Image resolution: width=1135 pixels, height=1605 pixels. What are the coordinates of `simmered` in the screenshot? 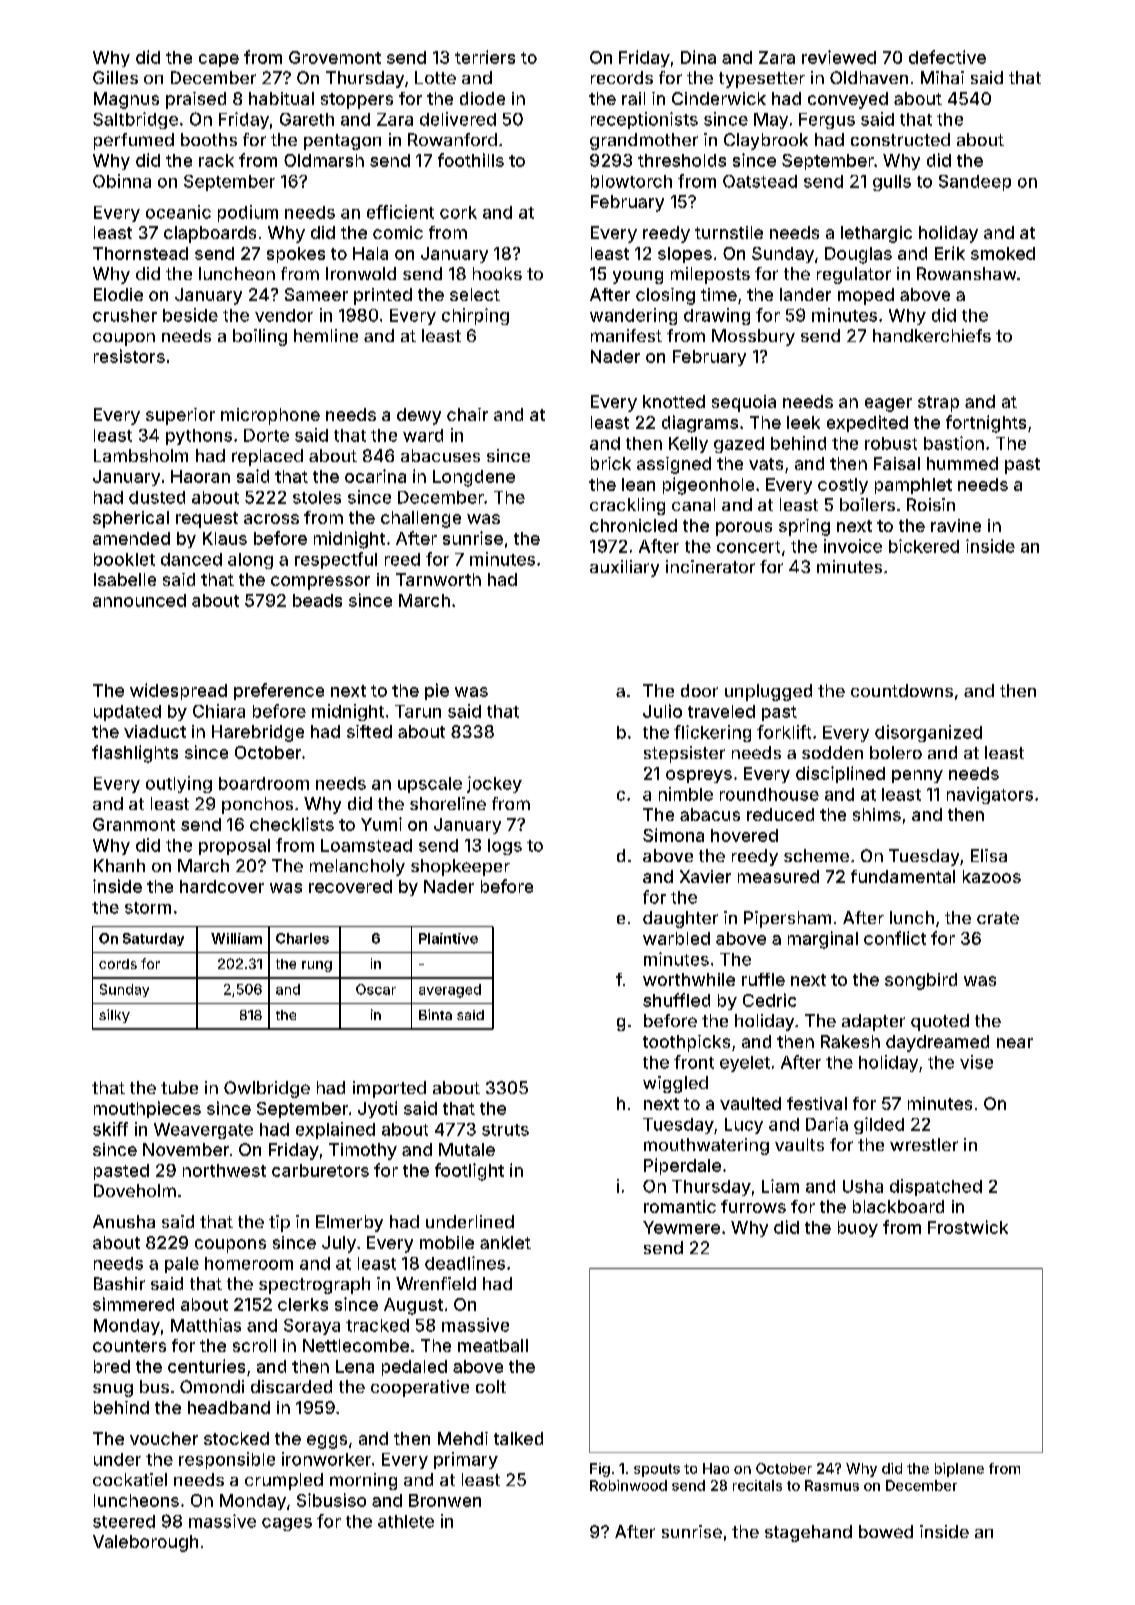 It's located at (133, 1304).
